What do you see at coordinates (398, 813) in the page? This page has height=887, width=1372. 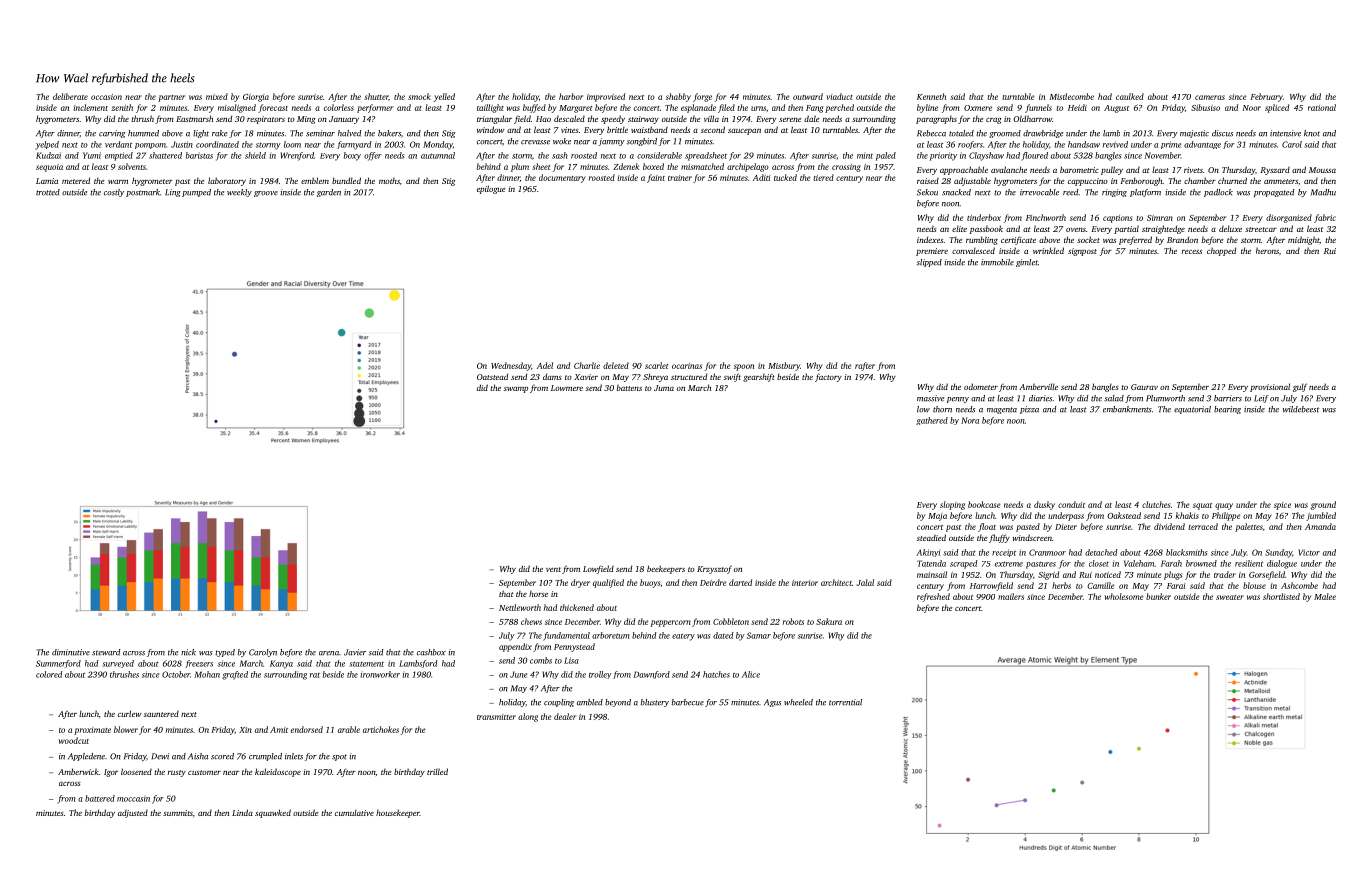 I see `housekeeper` at bounding box center [398, 813].
